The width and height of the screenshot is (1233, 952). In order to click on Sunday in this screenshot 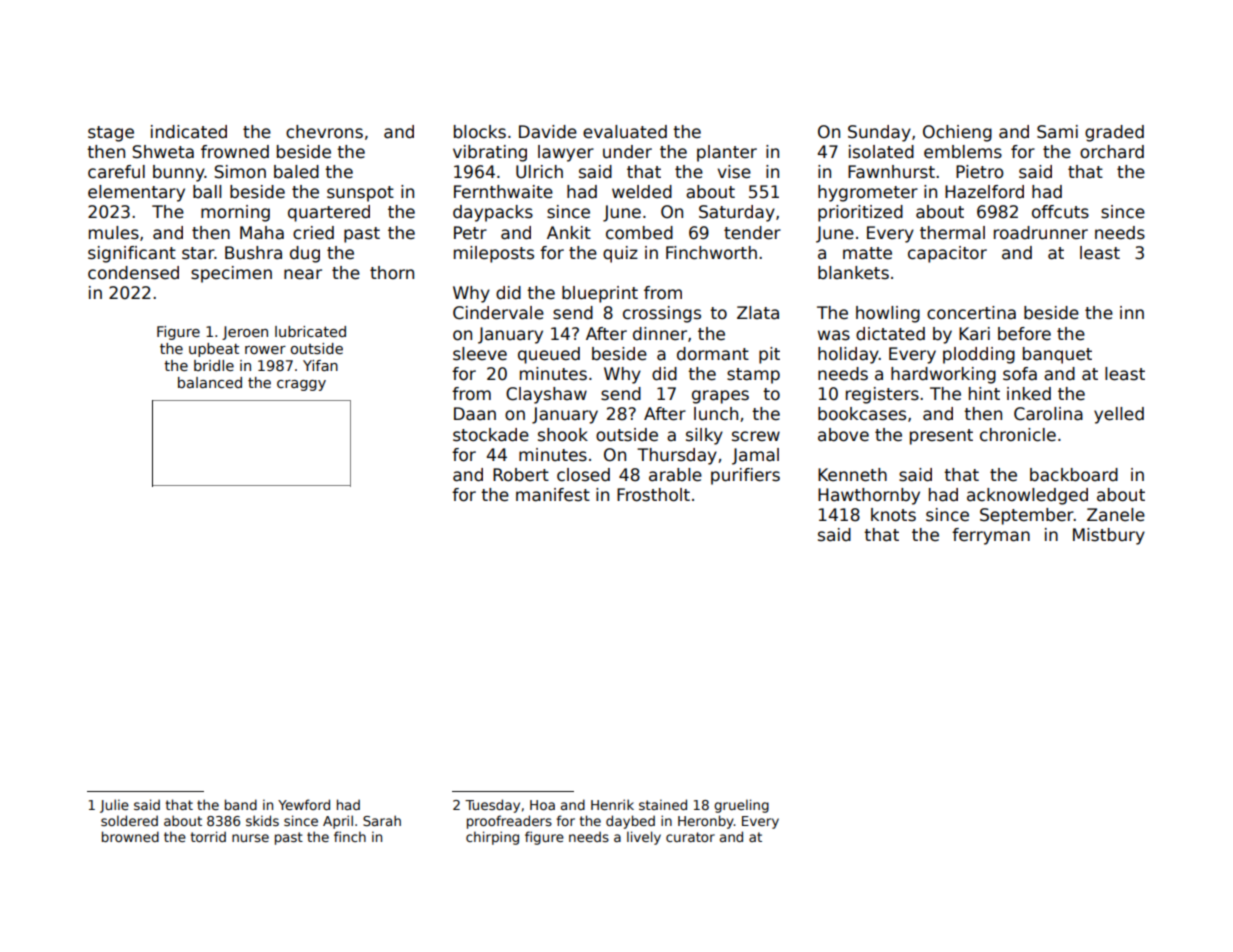, I will do `click(879, 133)`.
